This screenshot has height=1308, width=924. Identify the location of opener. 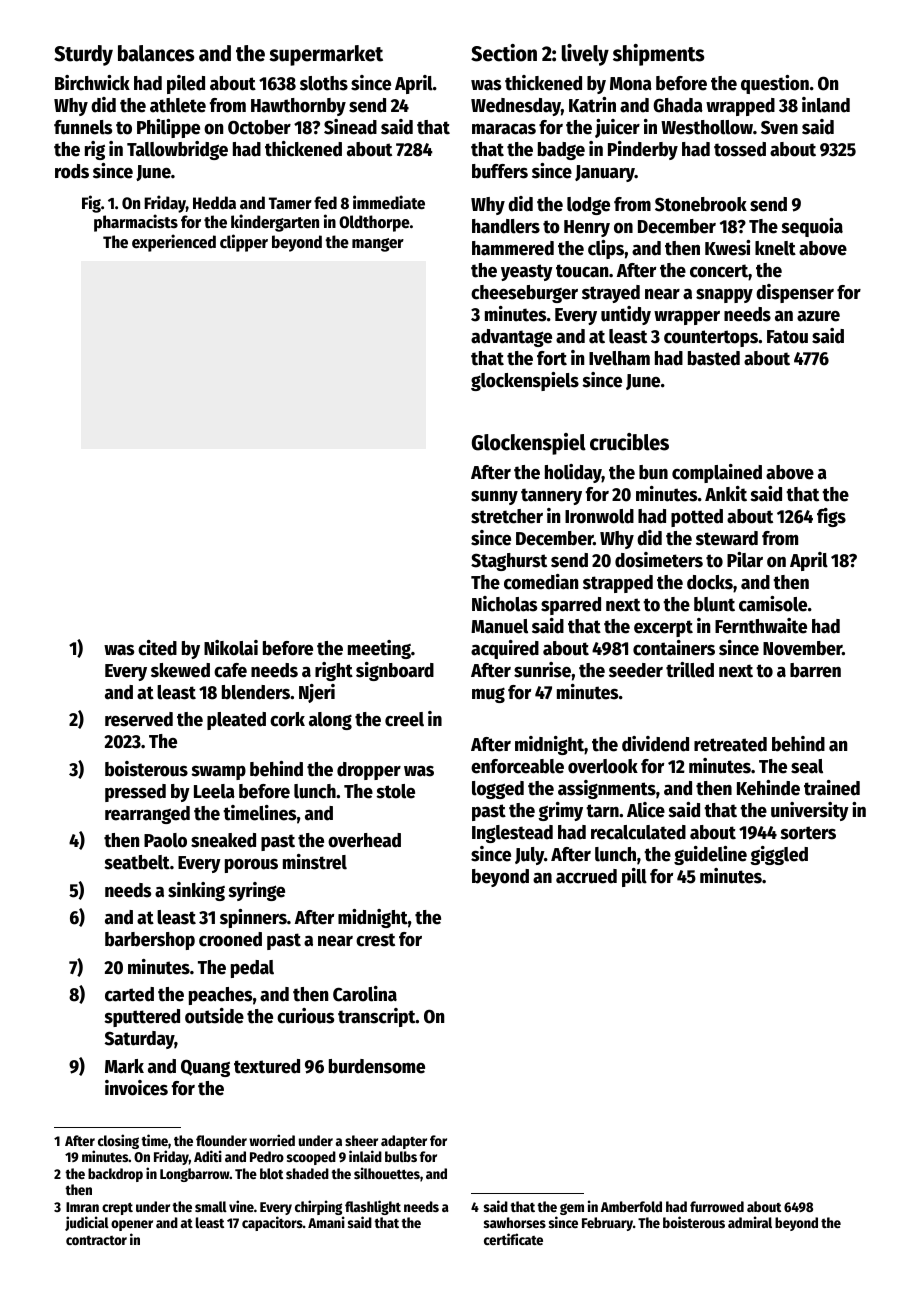
(132, 1225).
